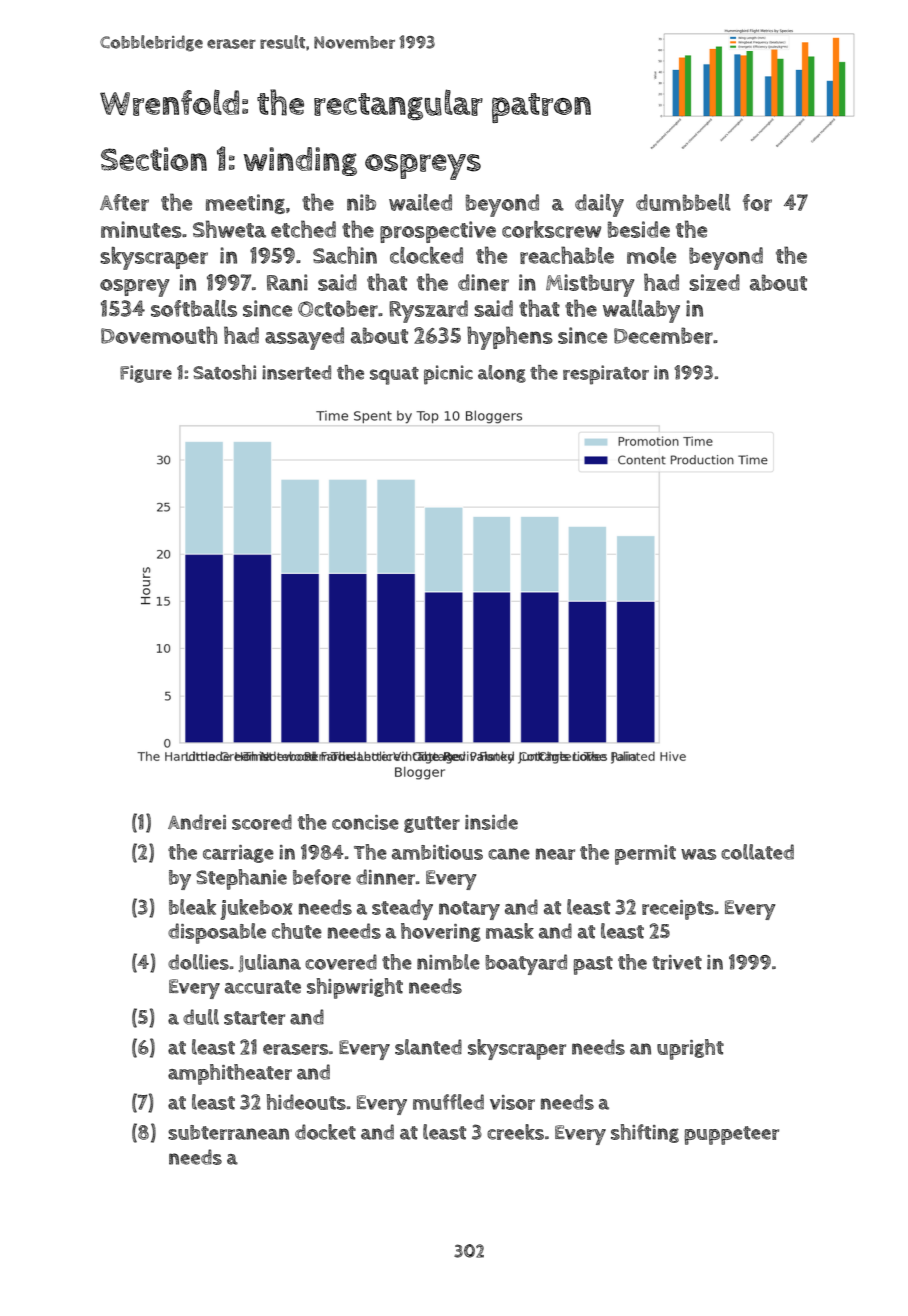 The image size is (908, 1316). Describe the element at coordinates (228, 1132) in the screenshot. I see `subterranean` at that location.
